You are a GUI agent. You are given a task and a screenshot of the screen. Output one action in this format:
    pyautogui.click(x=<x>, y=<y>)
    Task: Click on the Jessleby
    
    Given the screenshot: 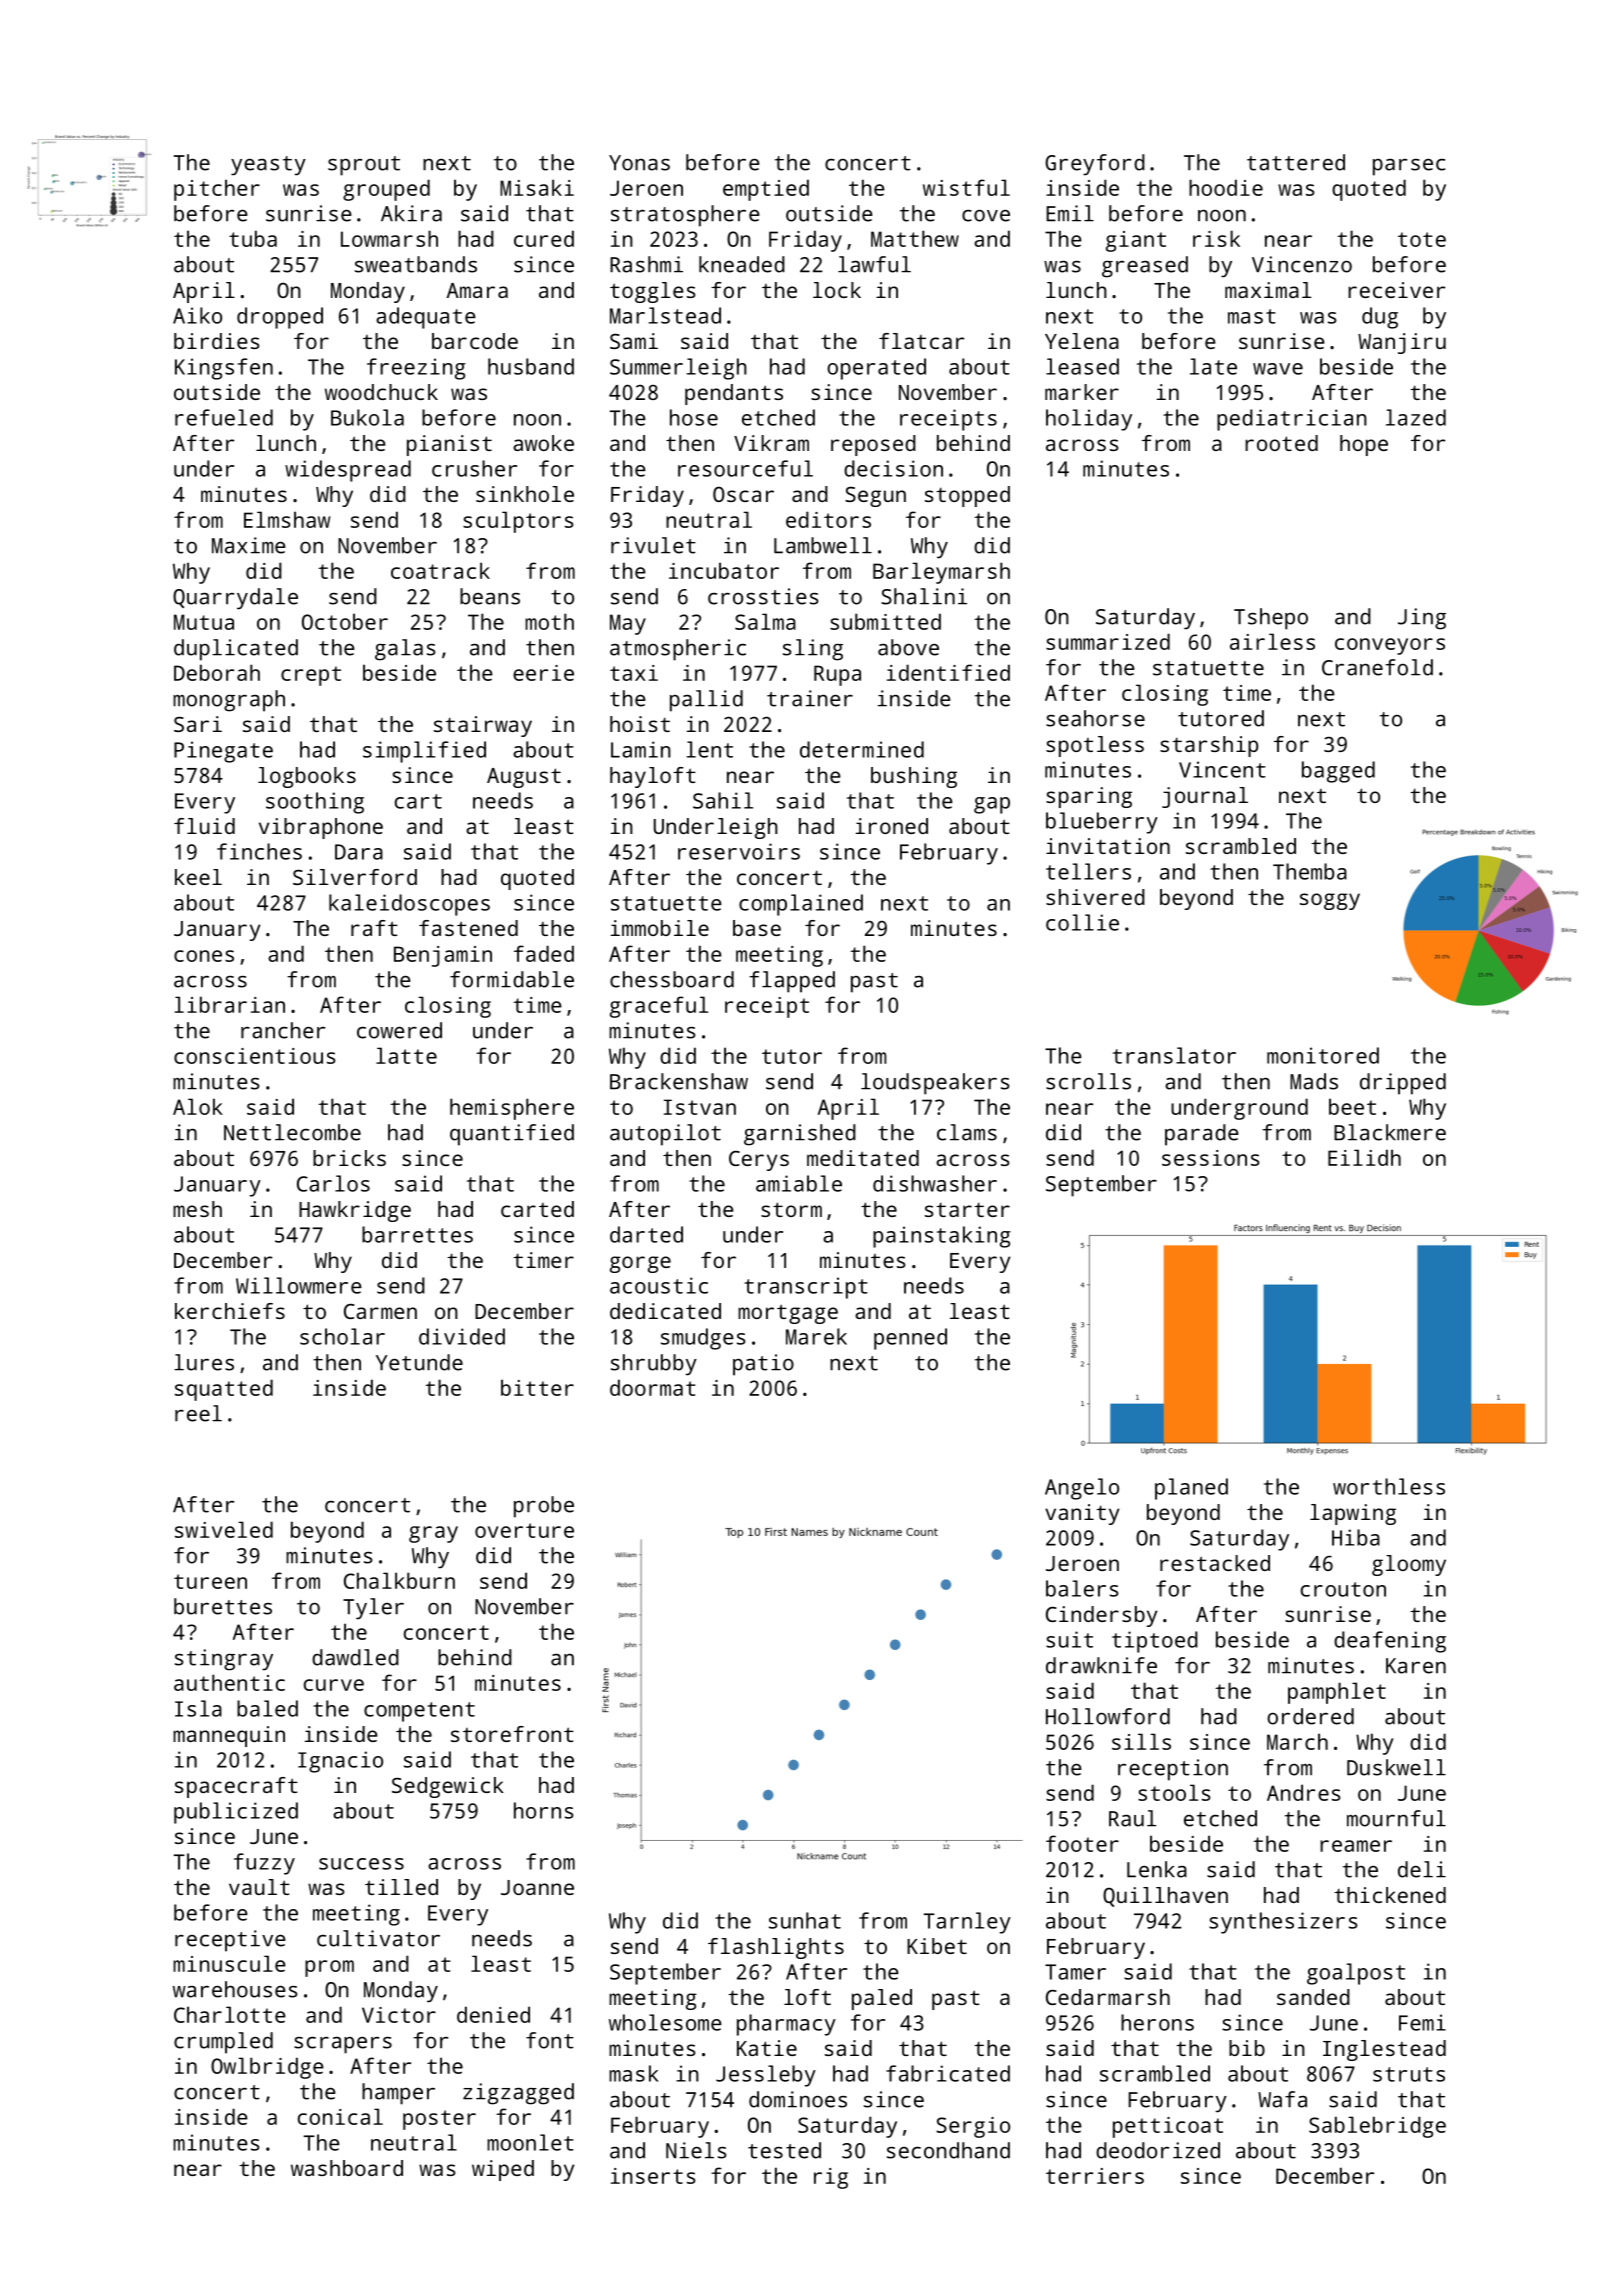 What is the action you would take?
    pyautogui.click(x=766, y=2076)
